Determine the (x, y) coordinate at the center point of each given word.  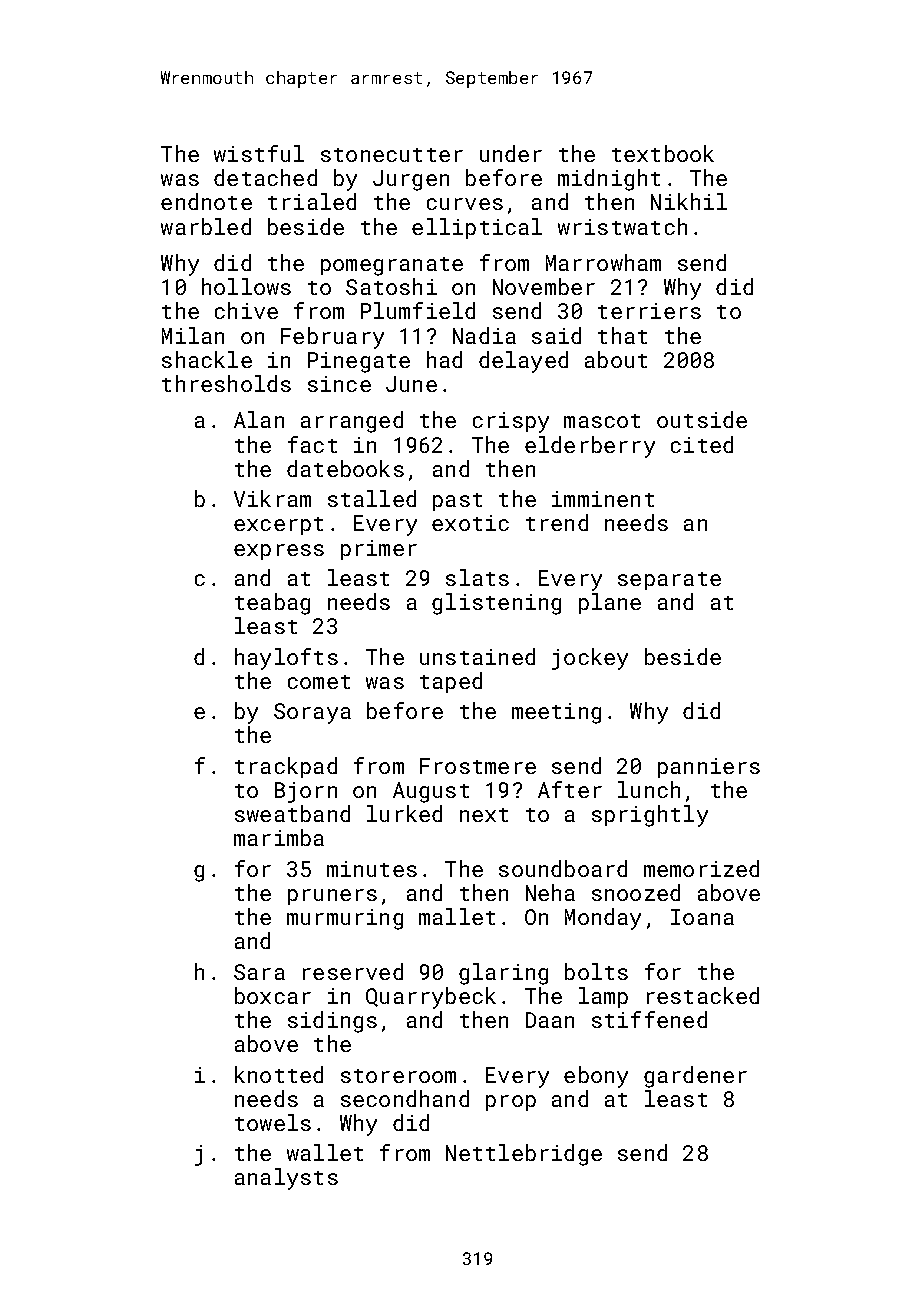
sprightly (650, 816)
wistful (259, 153)
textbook (663, 153)
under (511, 153)
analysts (286, 1179)
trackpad (286, 767)
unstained (477, 656)
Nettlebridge (524, 1155)
